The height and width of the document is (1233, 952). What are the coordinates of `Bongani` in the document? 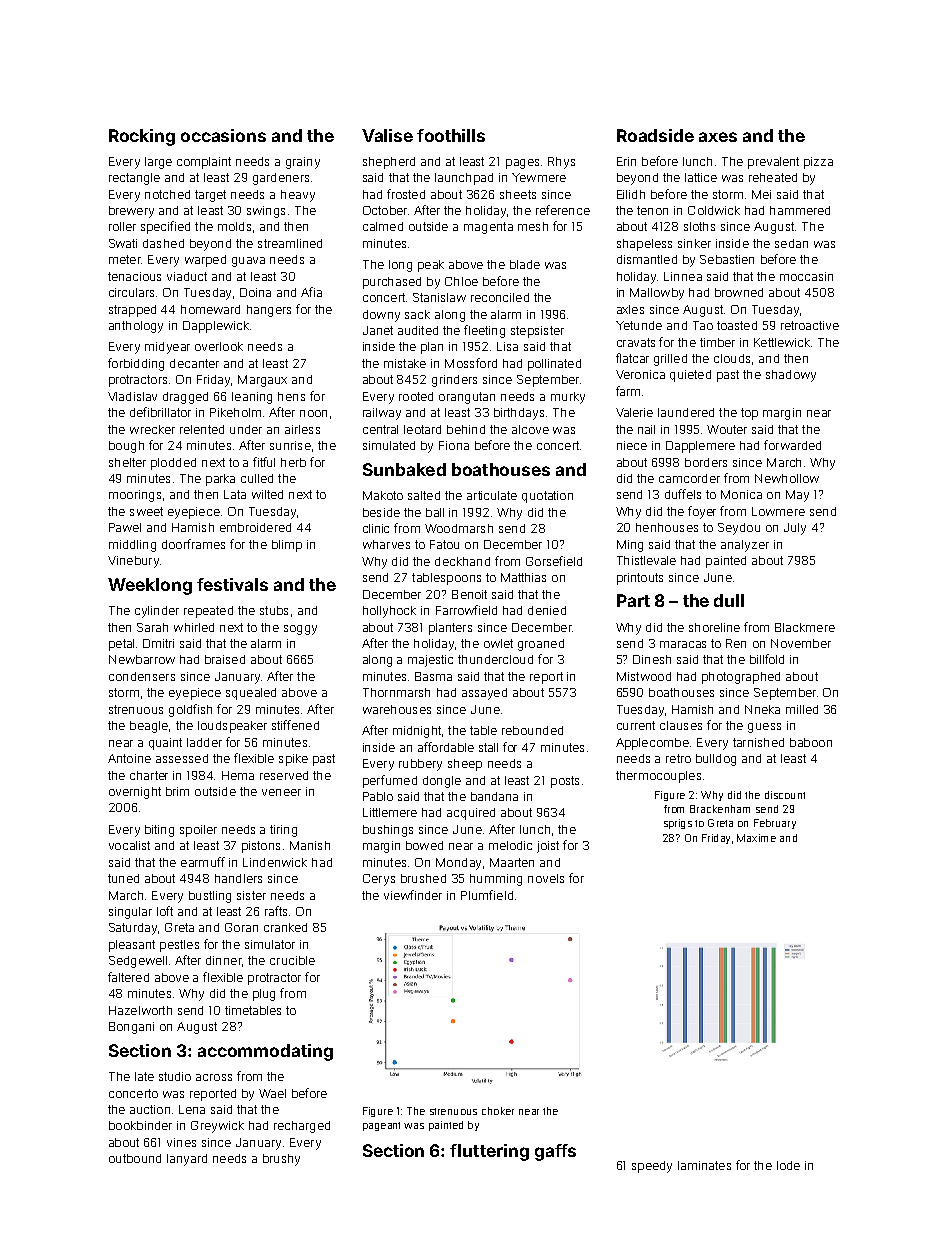 It's located at (131, 1028).
